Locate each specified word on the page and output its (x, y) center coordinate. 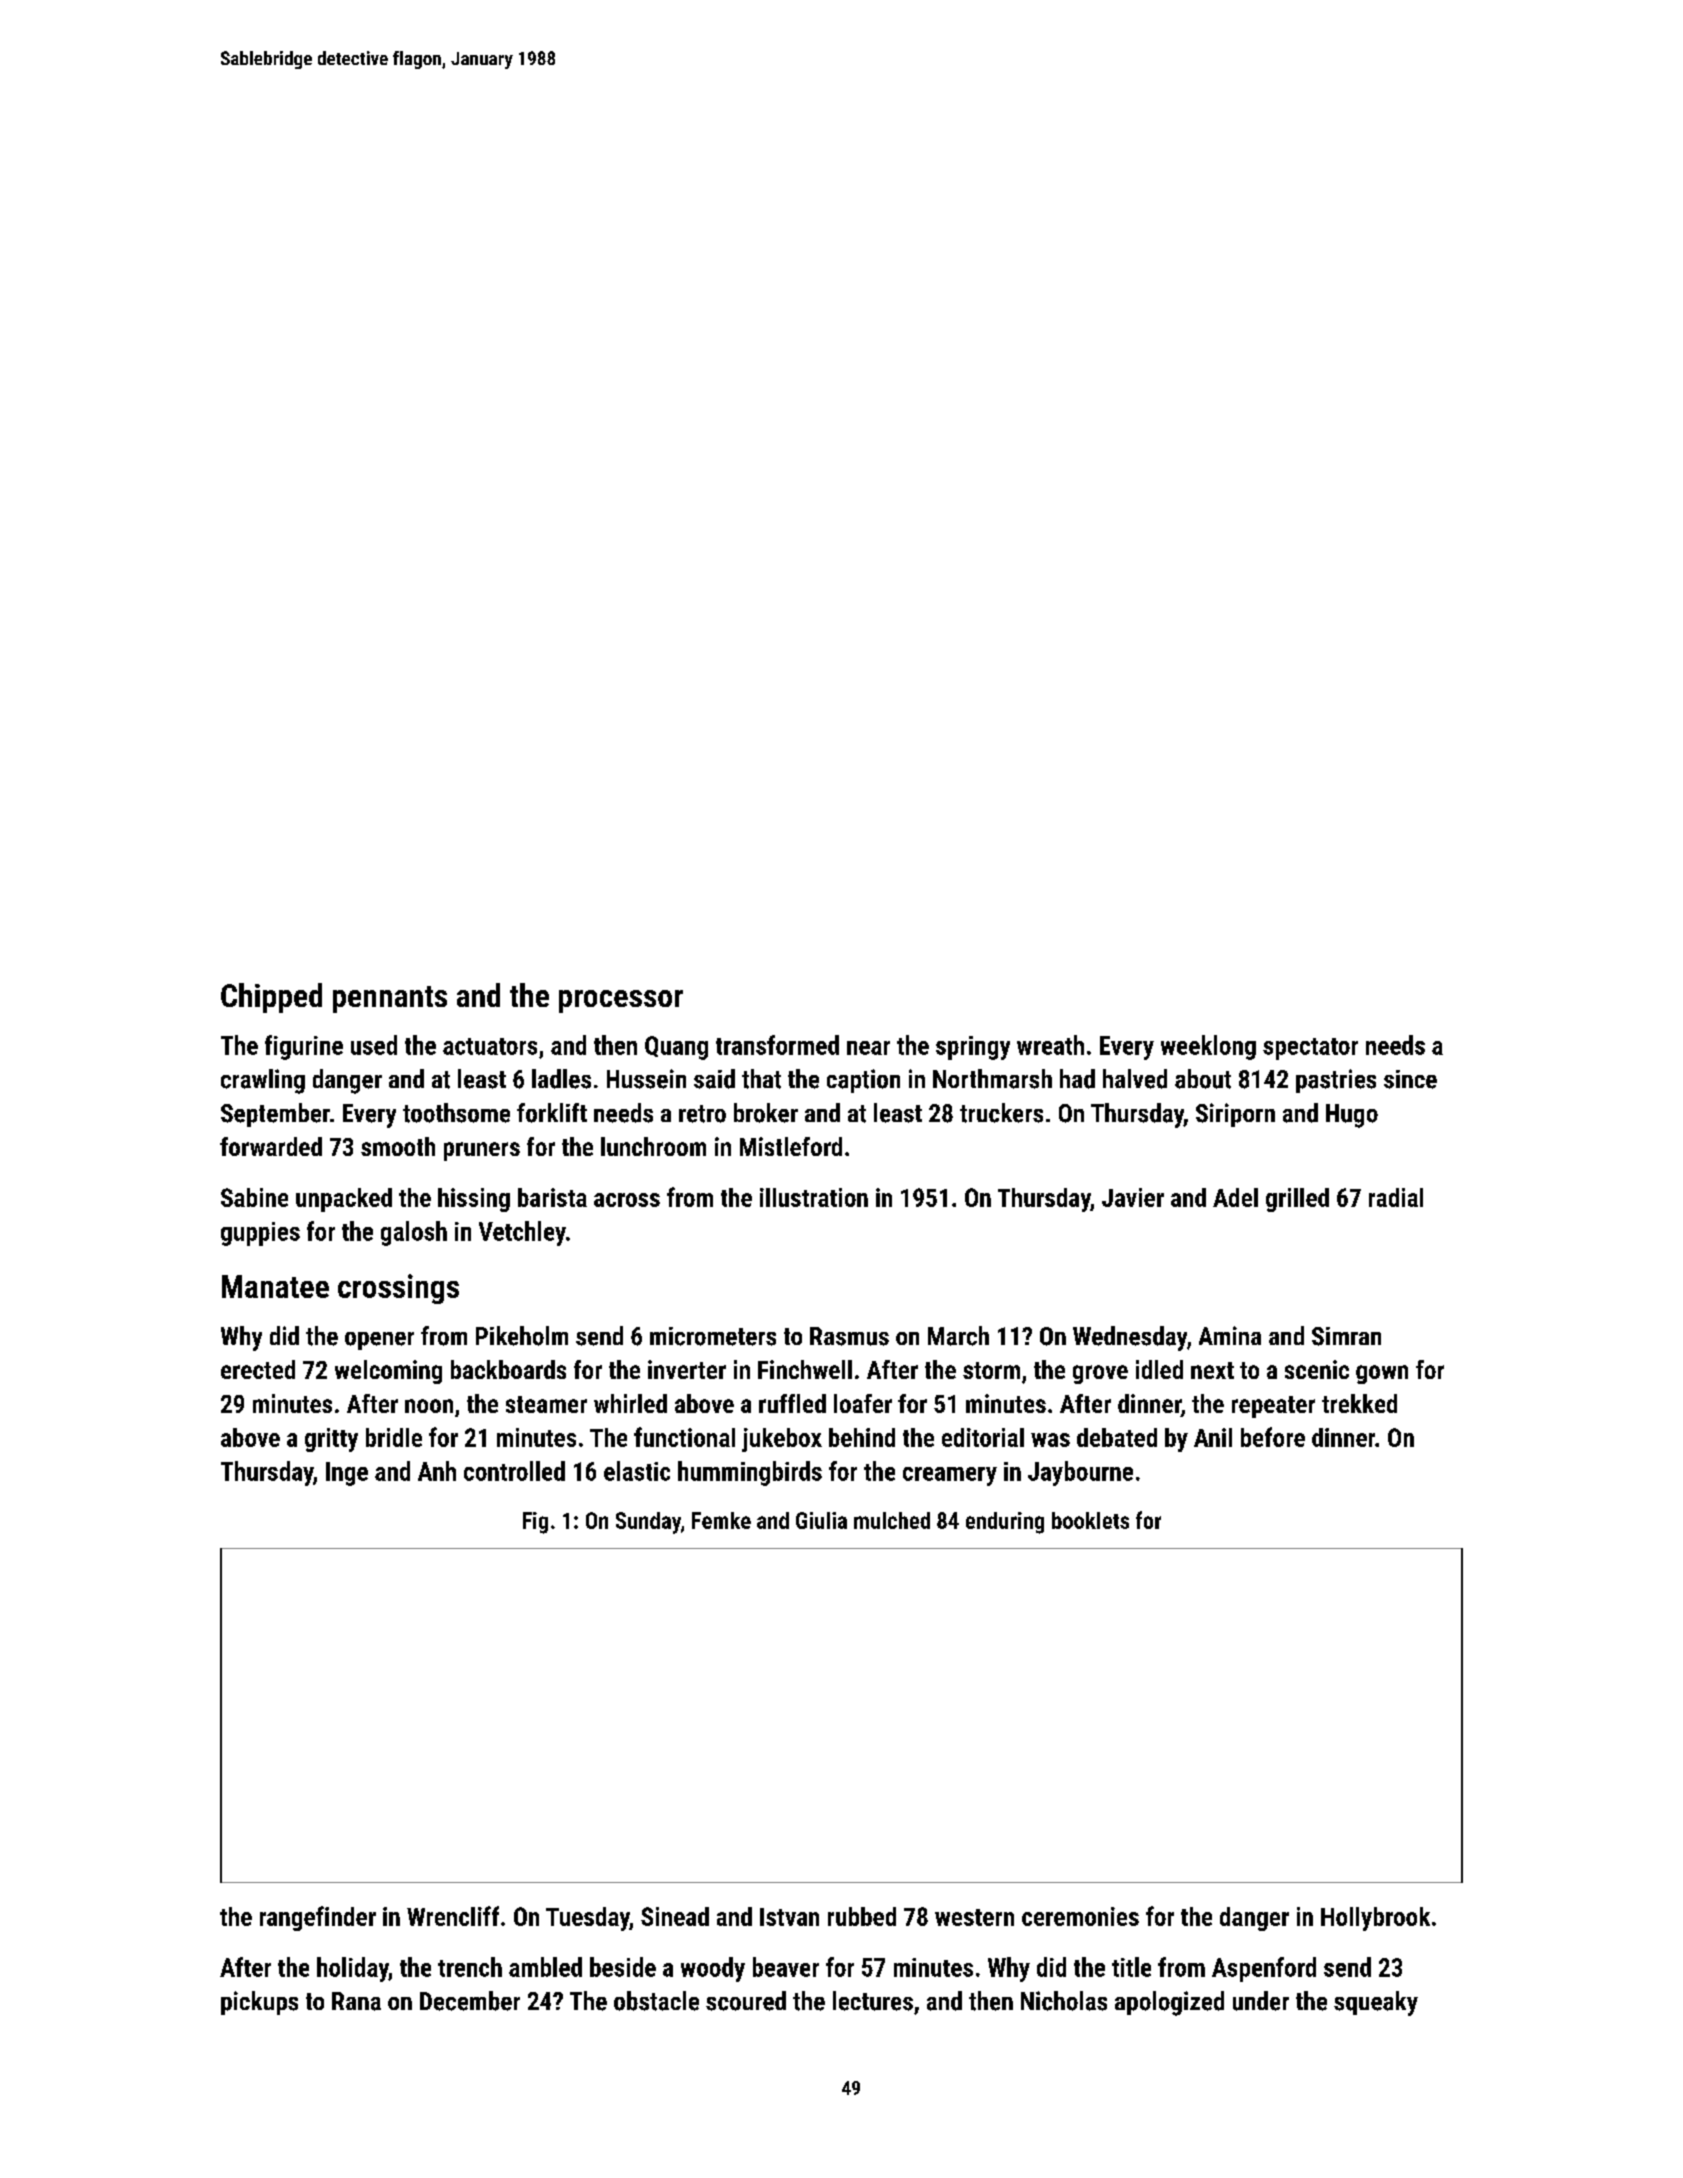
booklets (1090, 1520)
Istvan (789, 1917)
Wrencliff (453, 1916)
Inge (347, 1474)
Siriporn (1235, 1115)
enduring (1005, 1523)
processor (621, 1001)
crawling (263, 1081)
